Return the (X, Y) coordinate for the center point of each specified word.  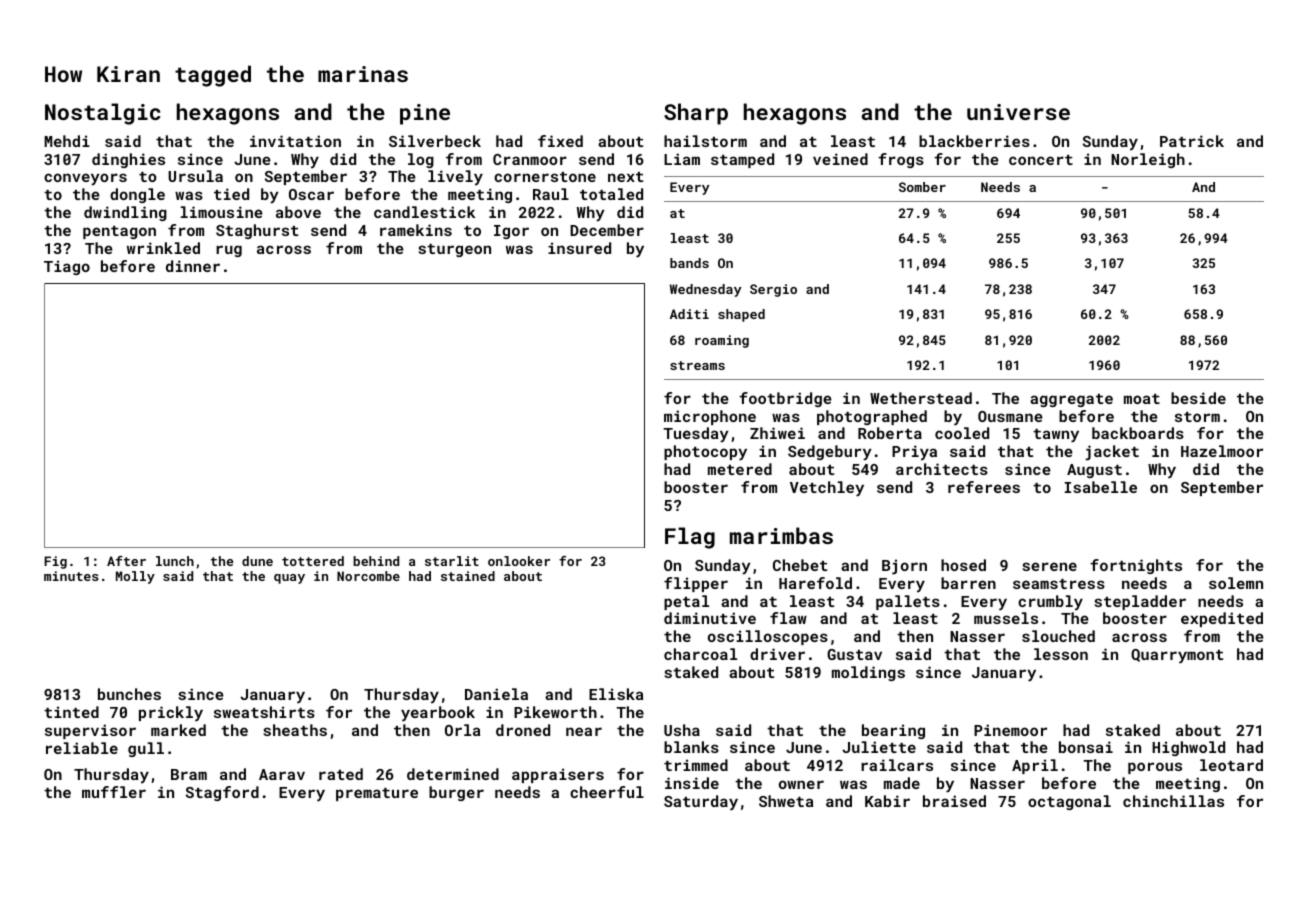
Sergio (773, 290)
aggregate (1071, 400)
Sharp (696, 114)
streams (697, 365)
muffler (114, 792)
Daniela (496, 694)
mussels (1006, 618)
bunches (129, 694)
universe (1018, 112)
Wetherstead (921, 398)
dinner (193, 266)
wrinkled (163, 248)
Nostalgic (103, 114)
